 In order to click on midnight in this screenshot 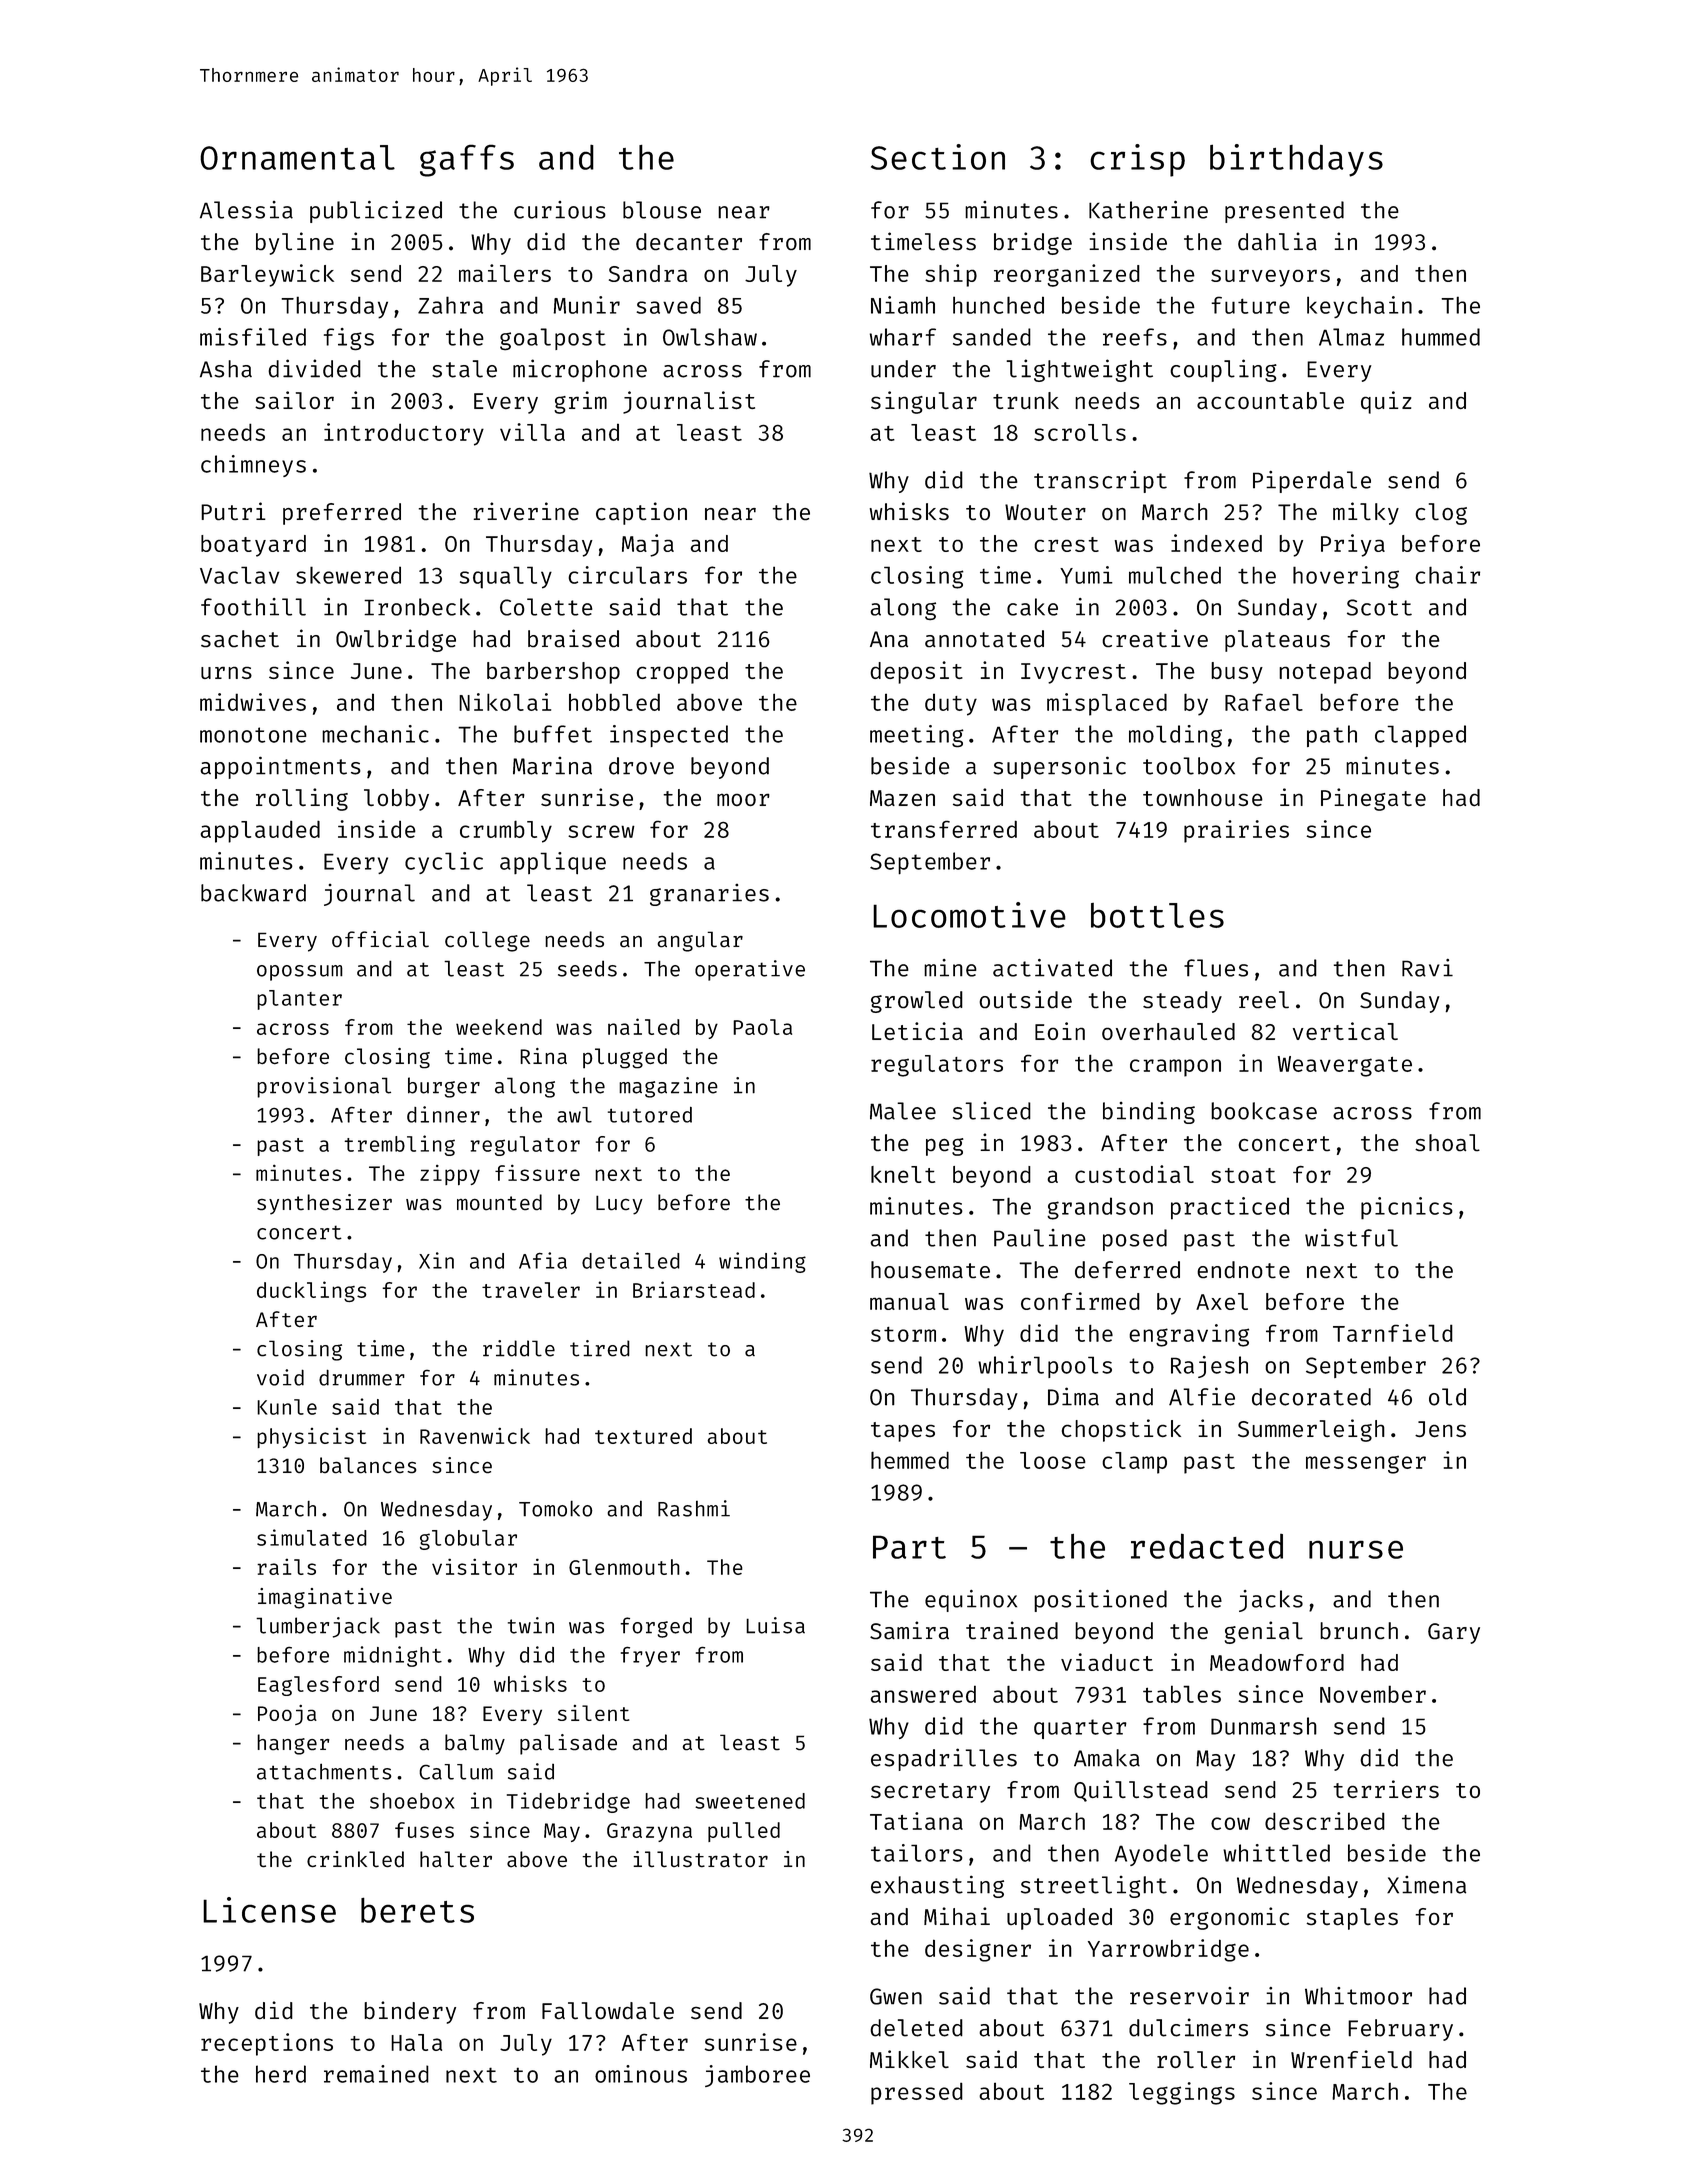, I will do `click(393, 1656)`.
